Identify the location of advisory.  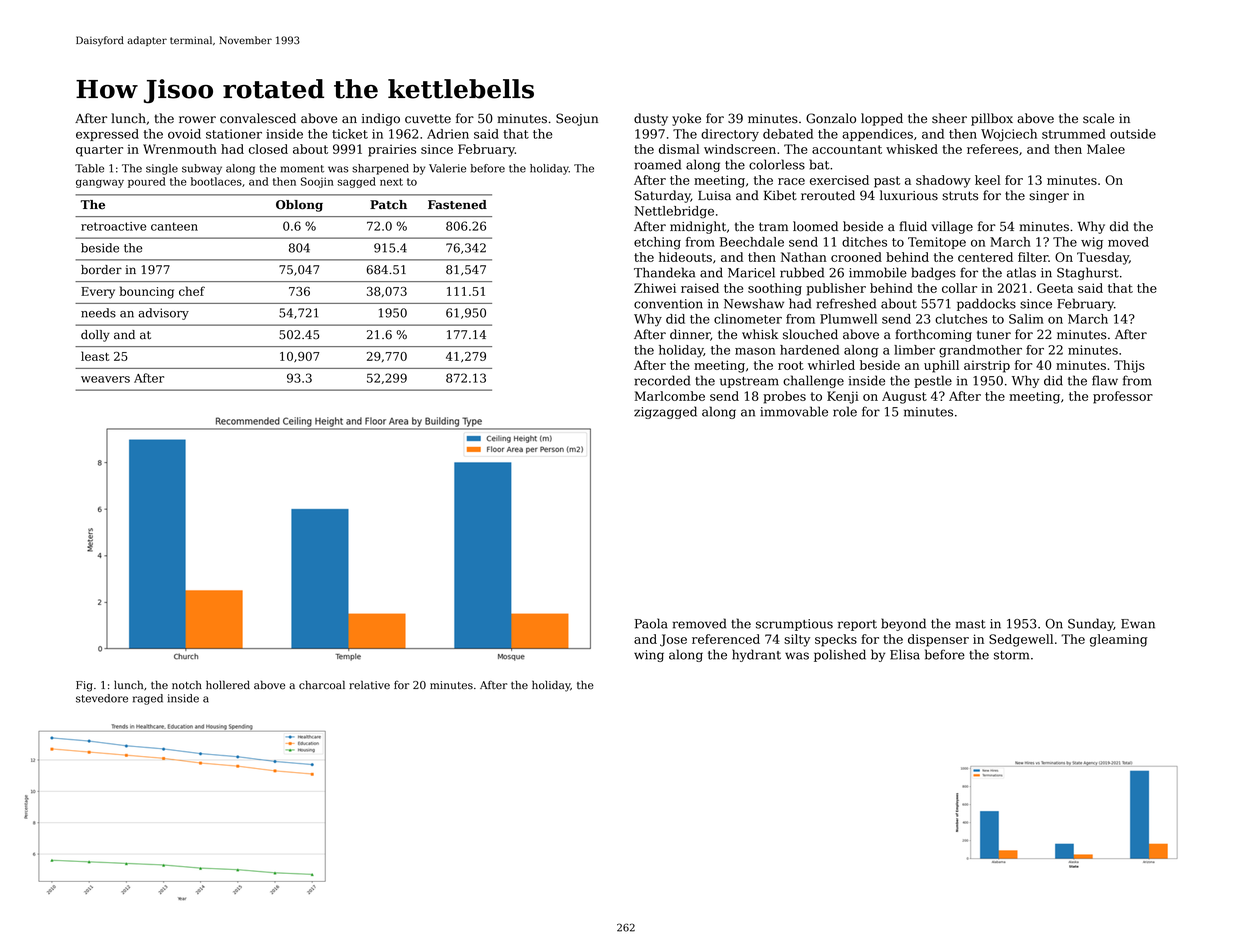
(163, 314).
